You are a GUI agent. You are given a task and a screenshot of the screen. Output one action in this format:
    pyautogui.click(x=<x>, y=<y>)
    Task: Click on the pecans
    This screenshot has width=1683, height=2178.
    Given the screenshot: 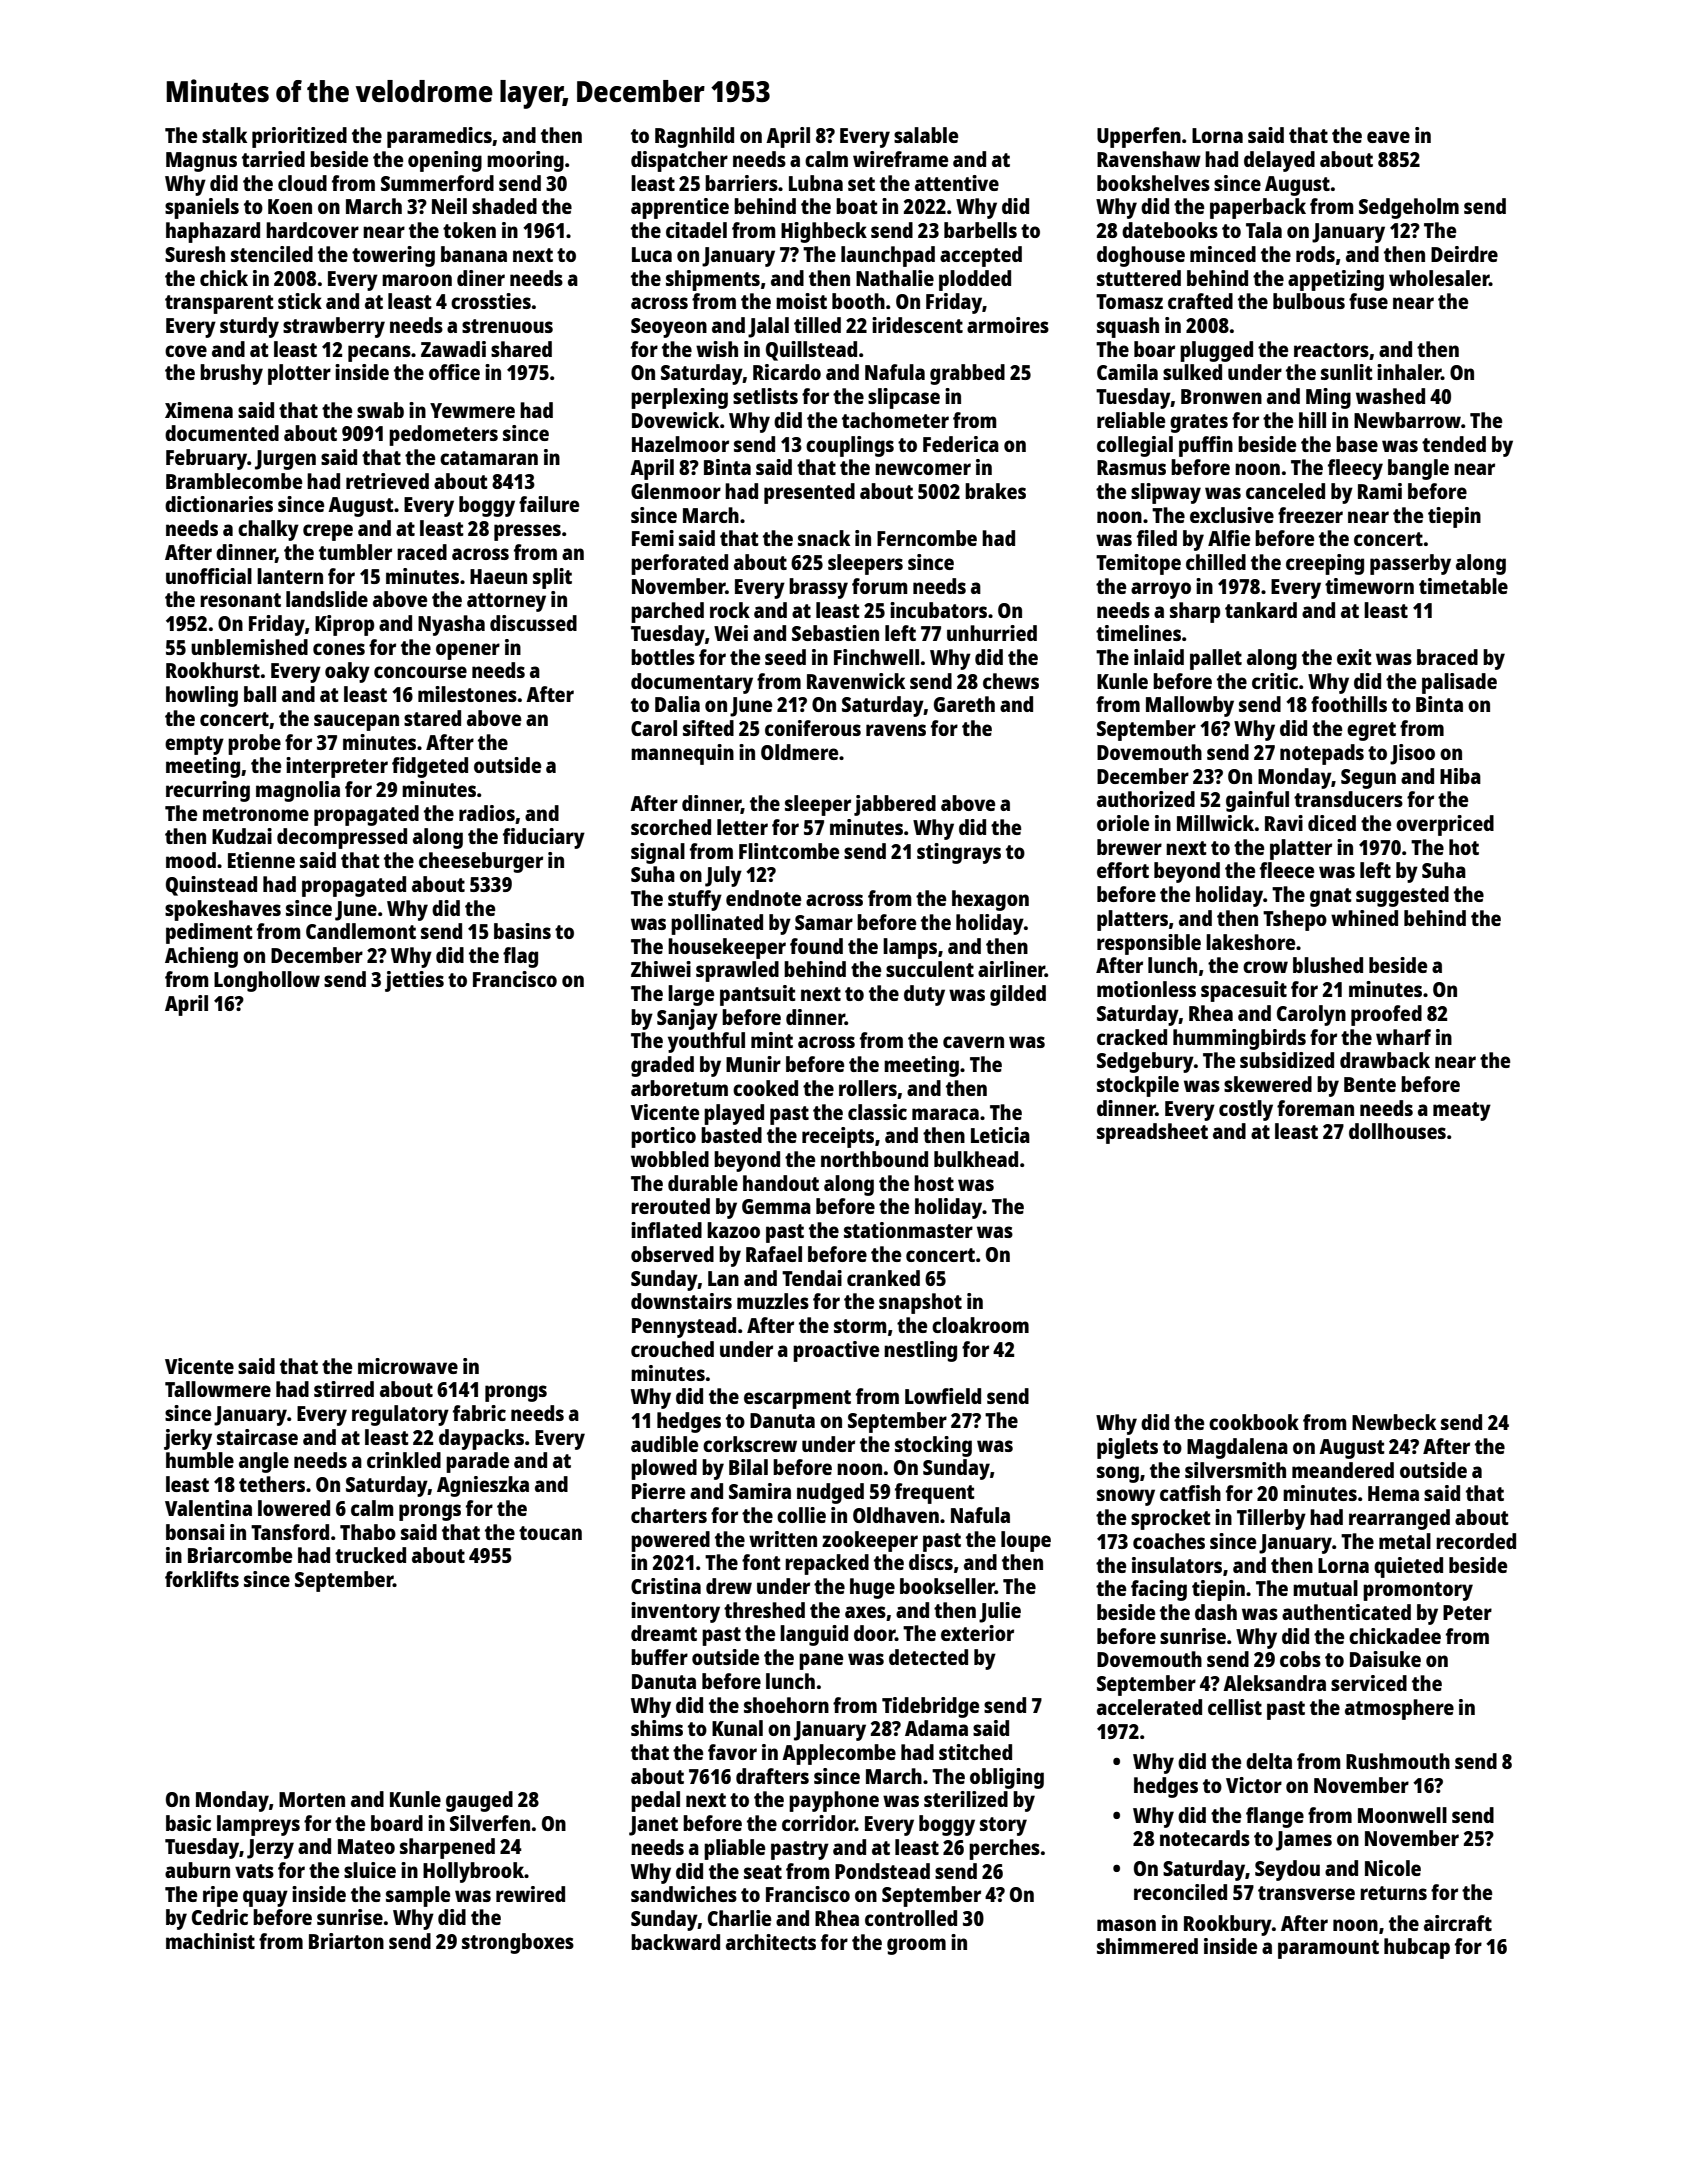 What is the action you would take?
    pyautogui.click(x=379, y=353)
